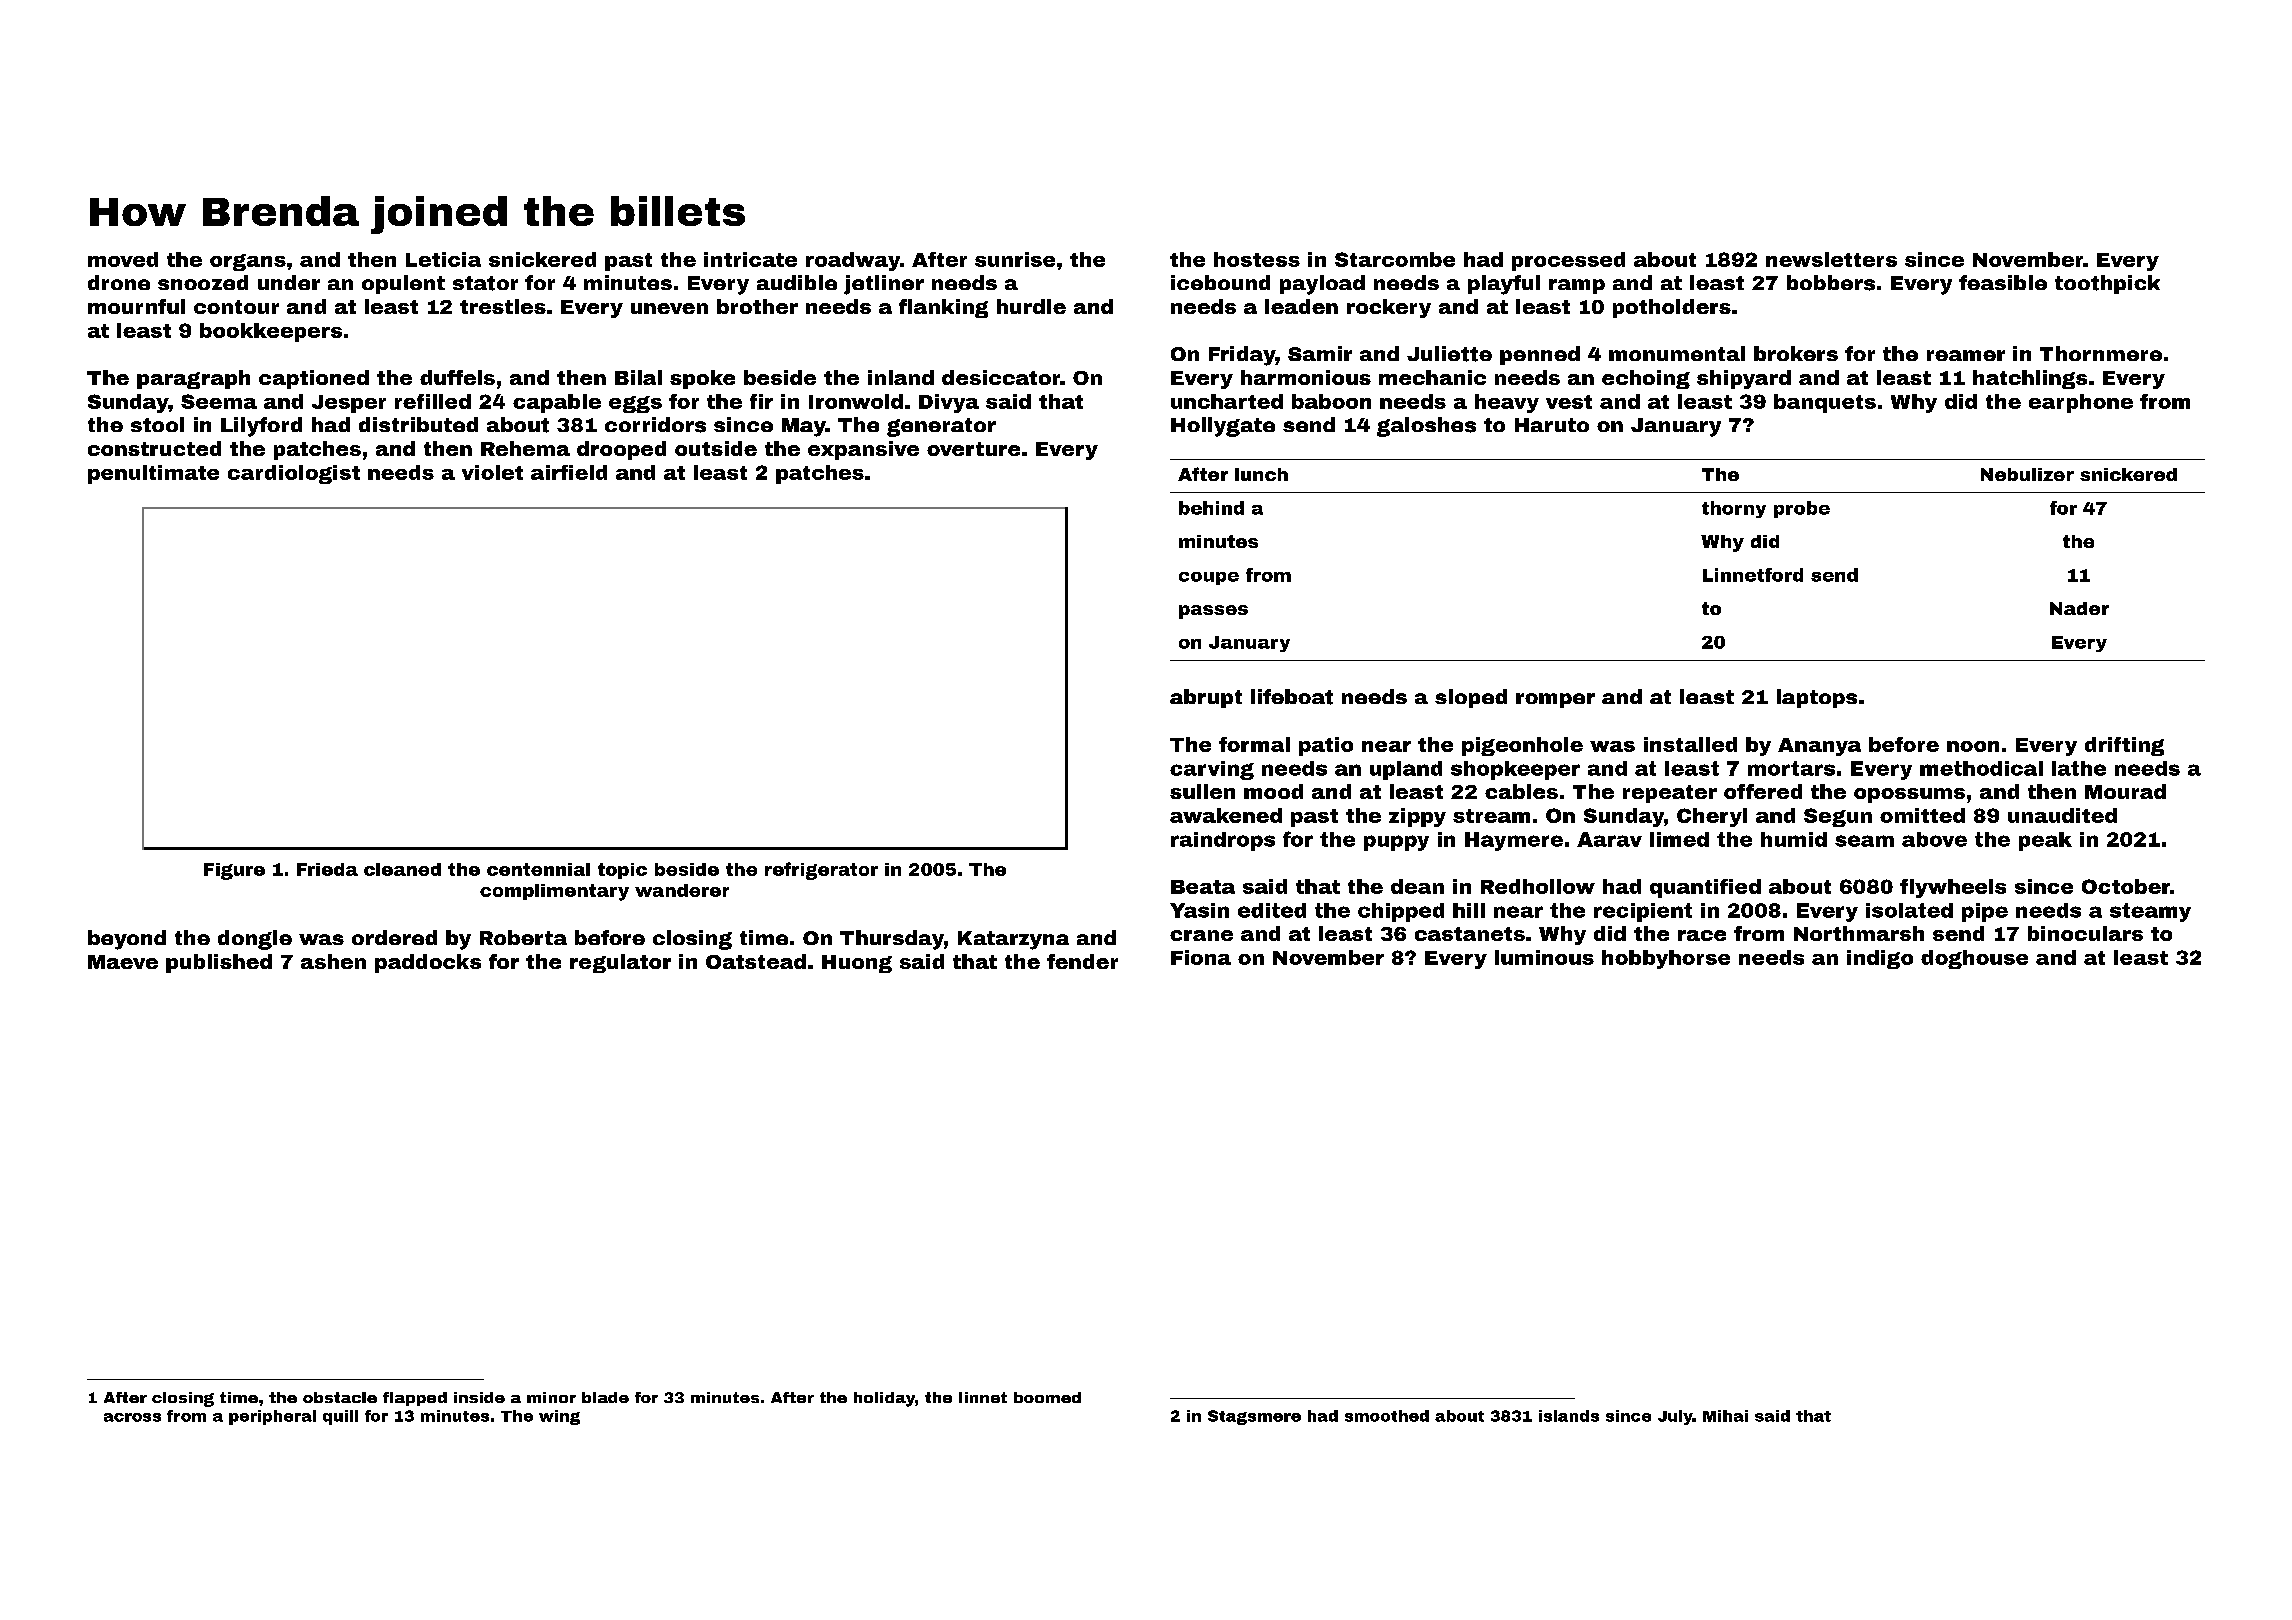 The image size is (2292, 1620). What do you see at coordinates (1306, 377) in the document?
I see `harmonious` at bounding box center [1306, 377].
